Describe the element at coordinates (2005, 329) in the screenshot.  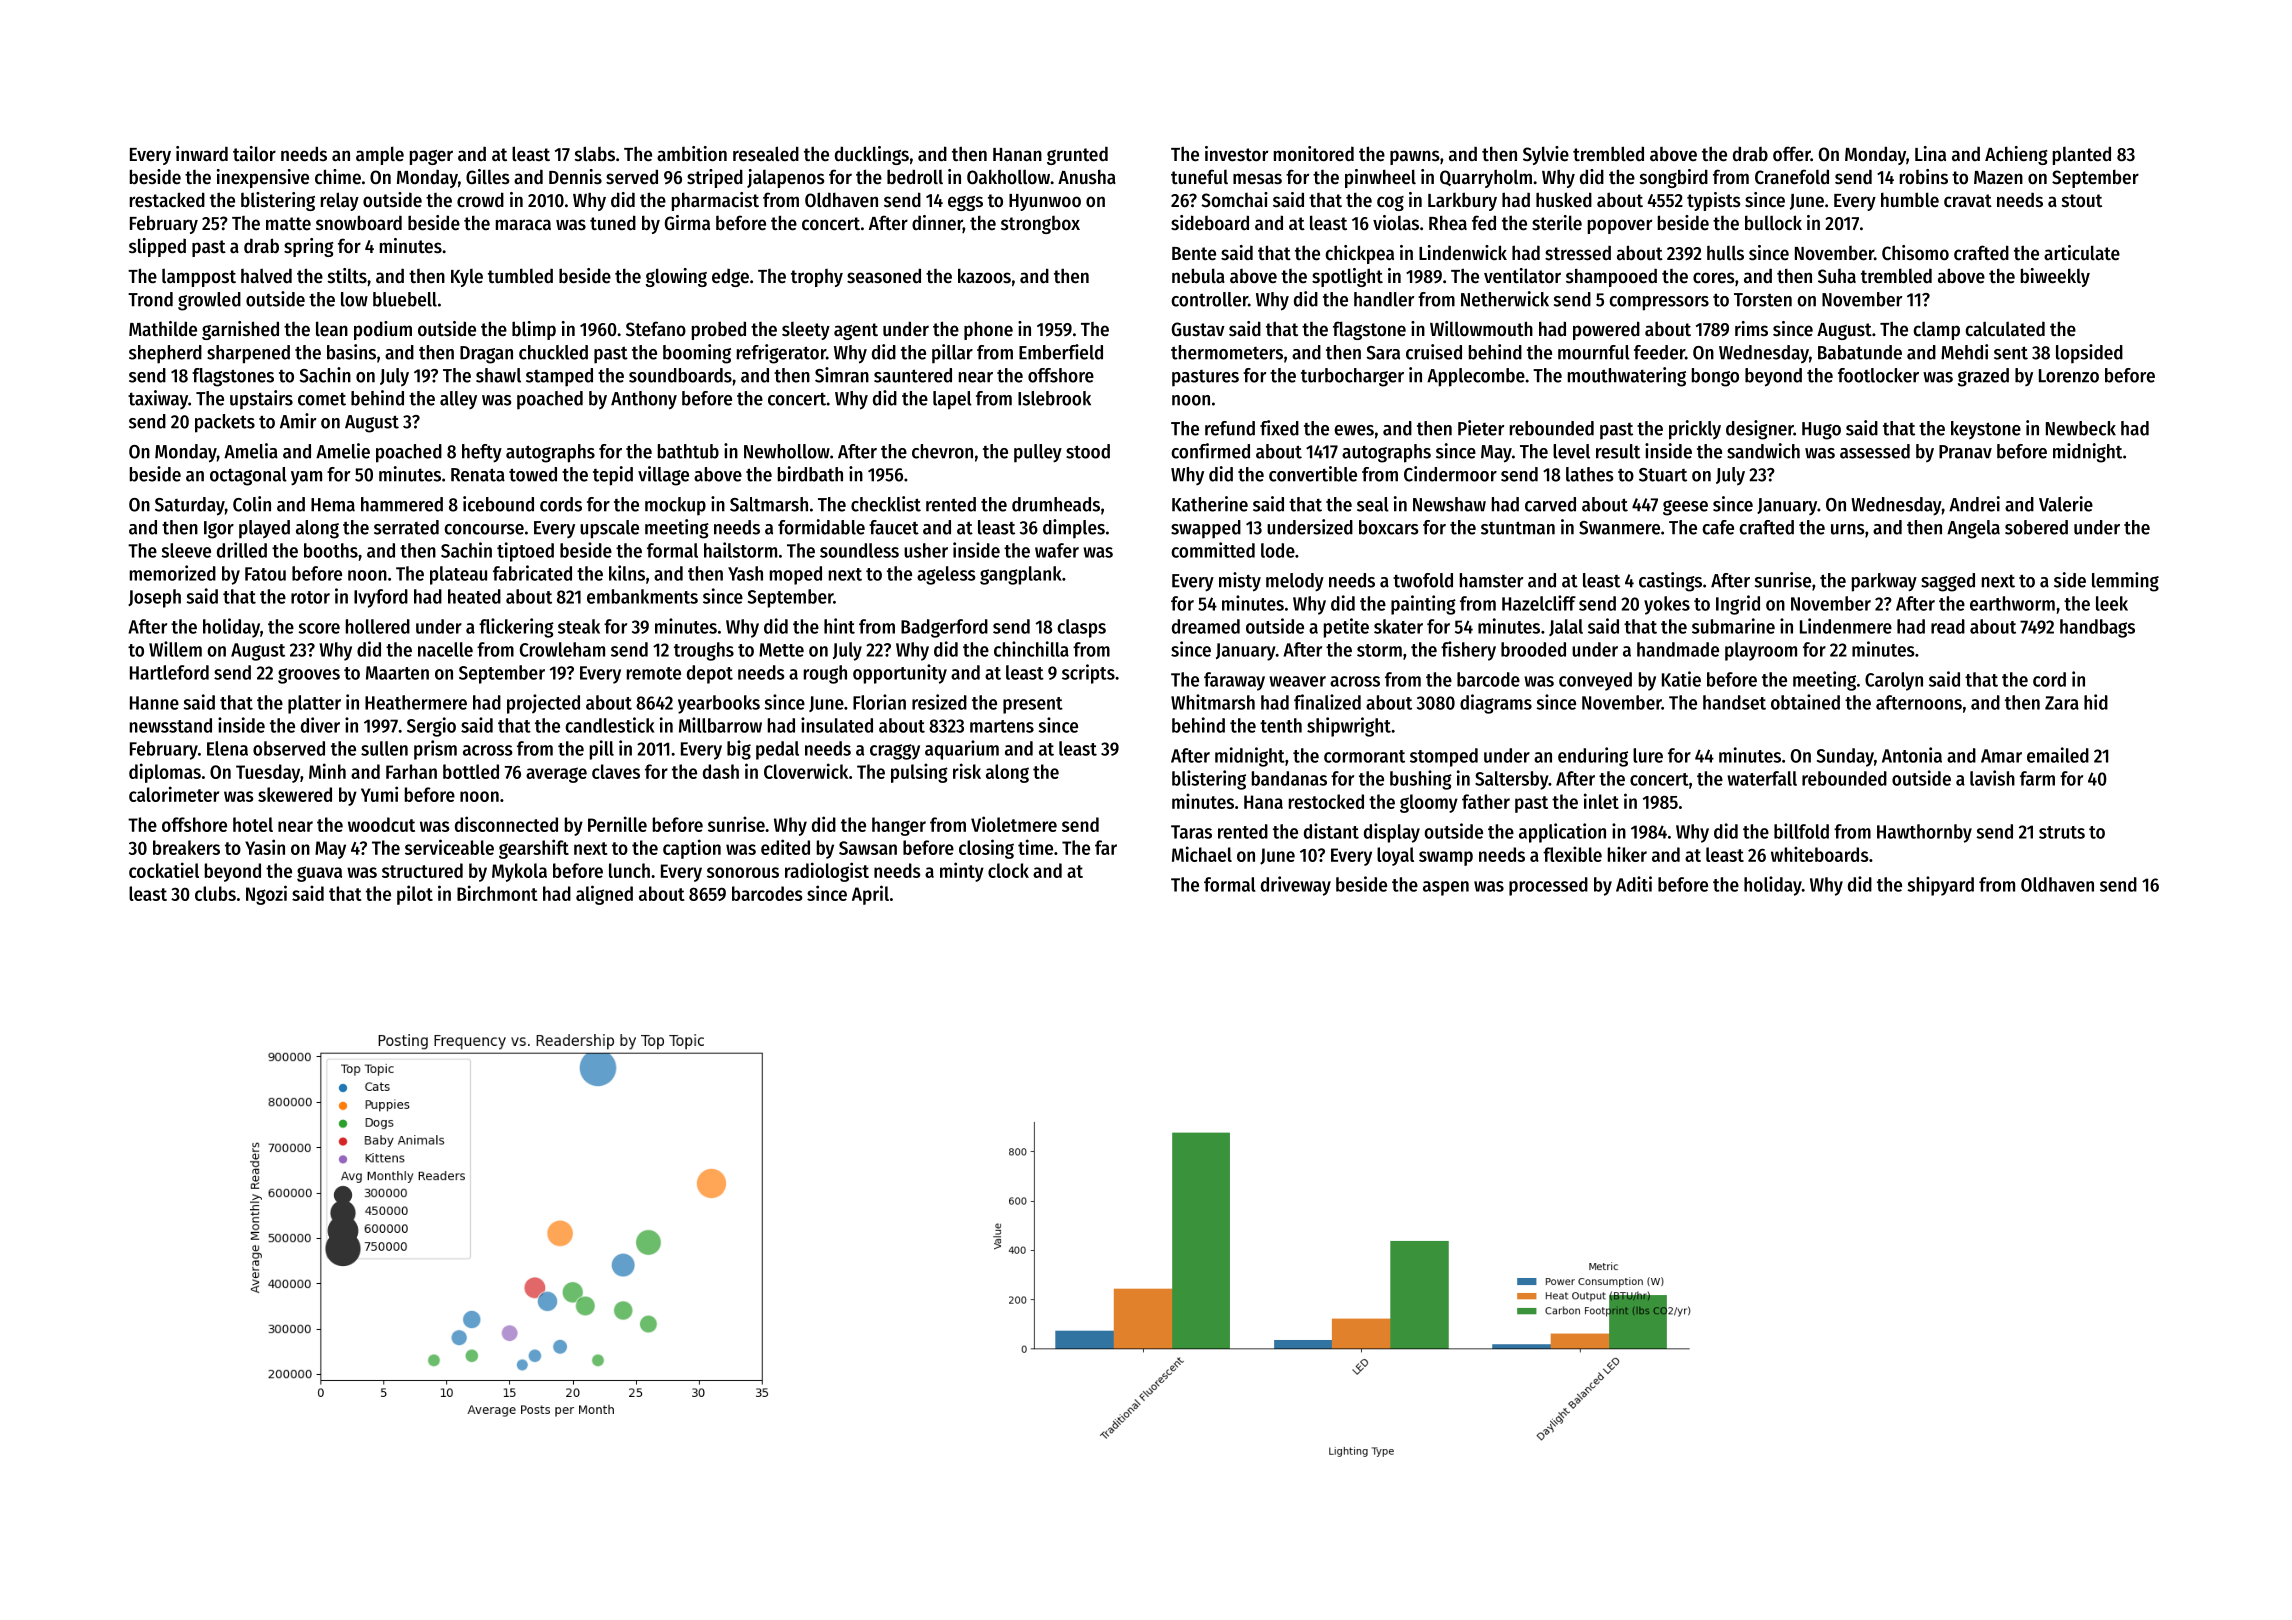
I see `calculated` at that location.
